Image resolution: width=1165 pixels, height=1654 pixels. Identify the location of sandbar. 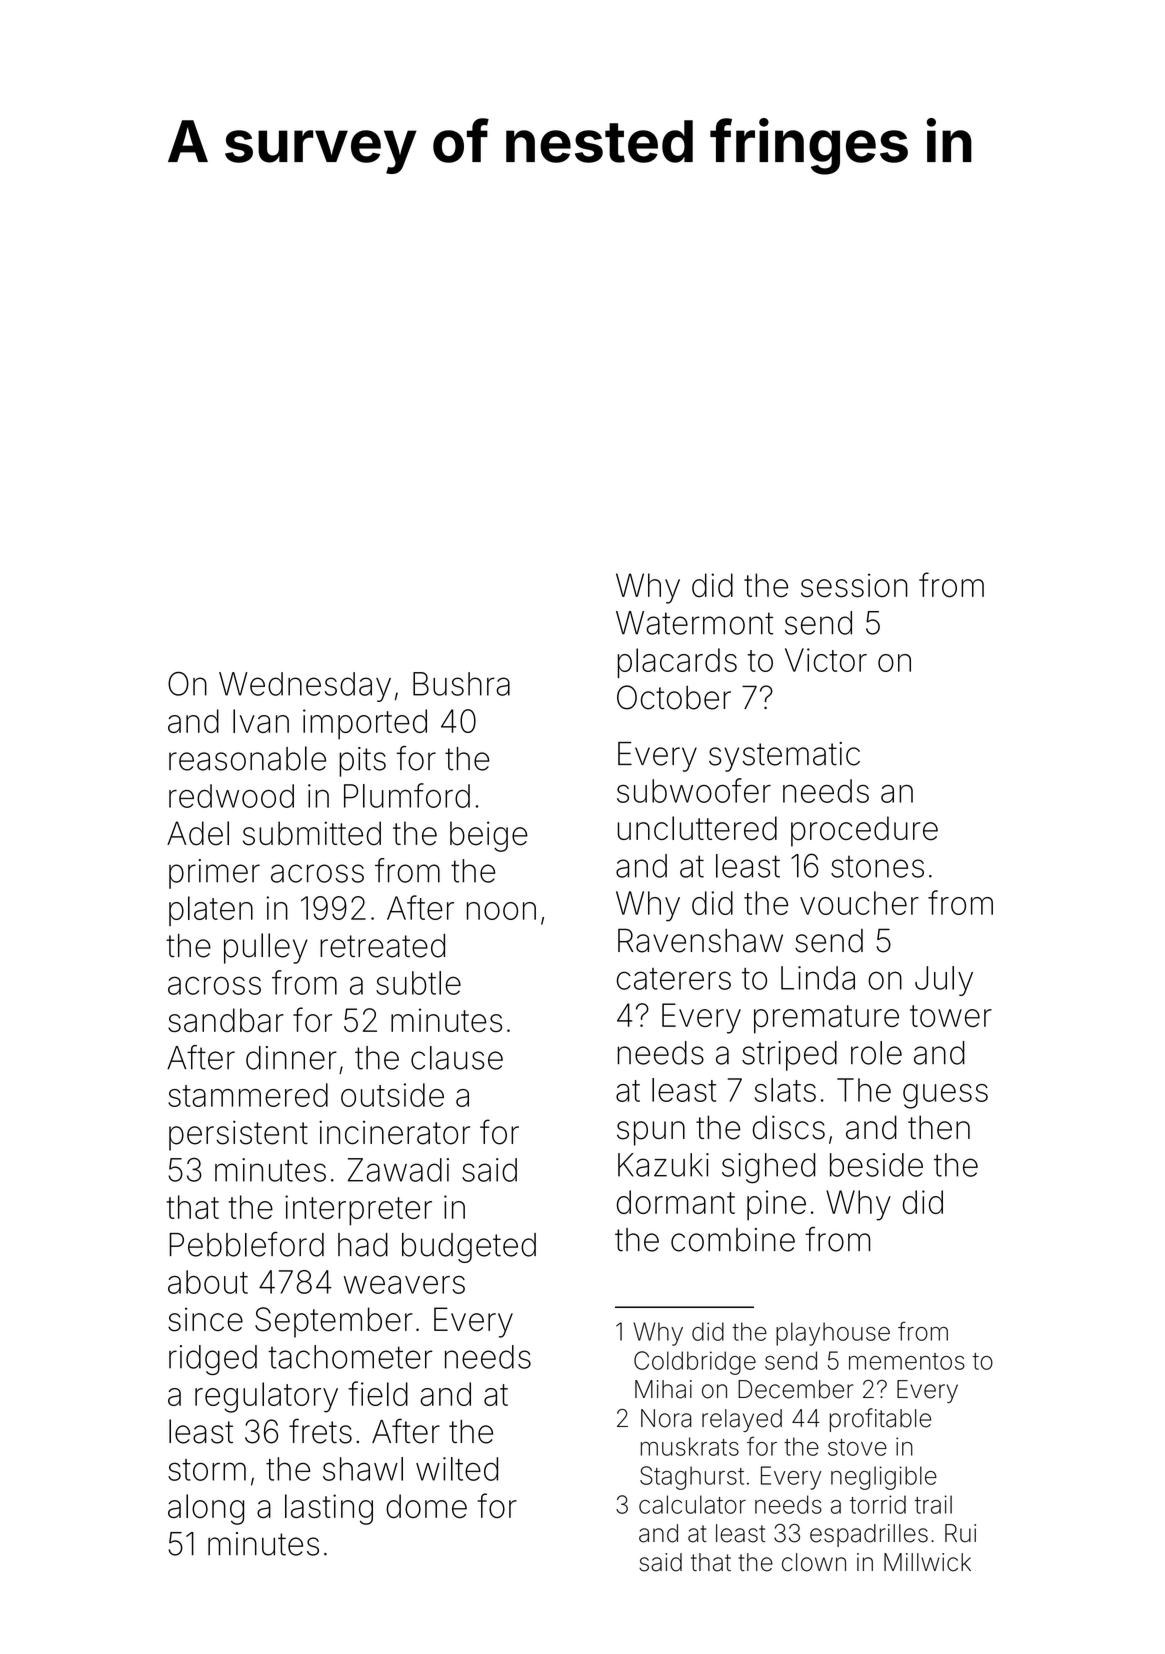
(226, 1020).
